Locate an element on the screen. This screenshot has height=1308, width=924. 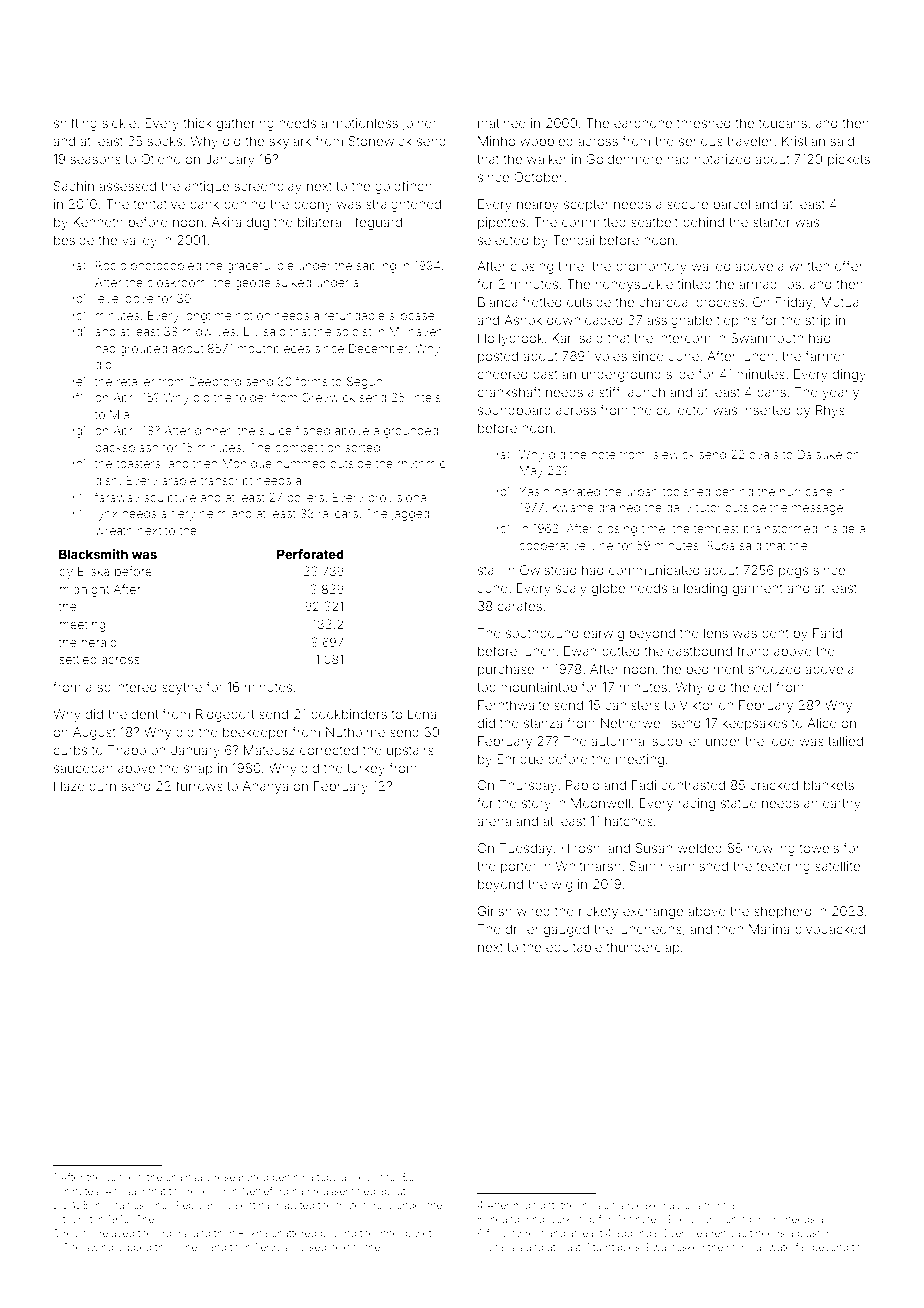
snap is located at coordinates (198, 770).
